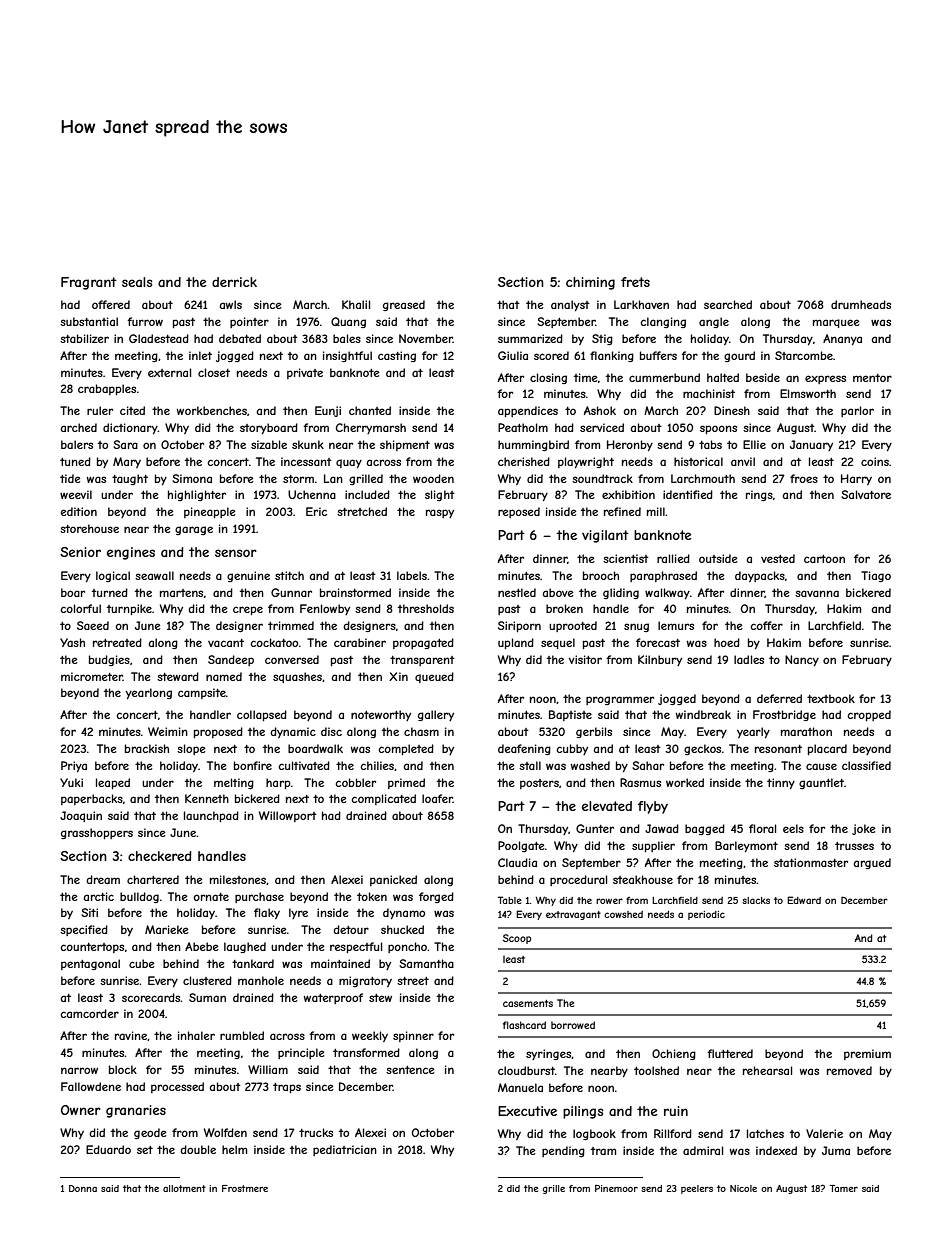  What do you see at coordinates (89, 283) in the screenshot?
I see `Fragrant` at bounding box center [89, 283].
